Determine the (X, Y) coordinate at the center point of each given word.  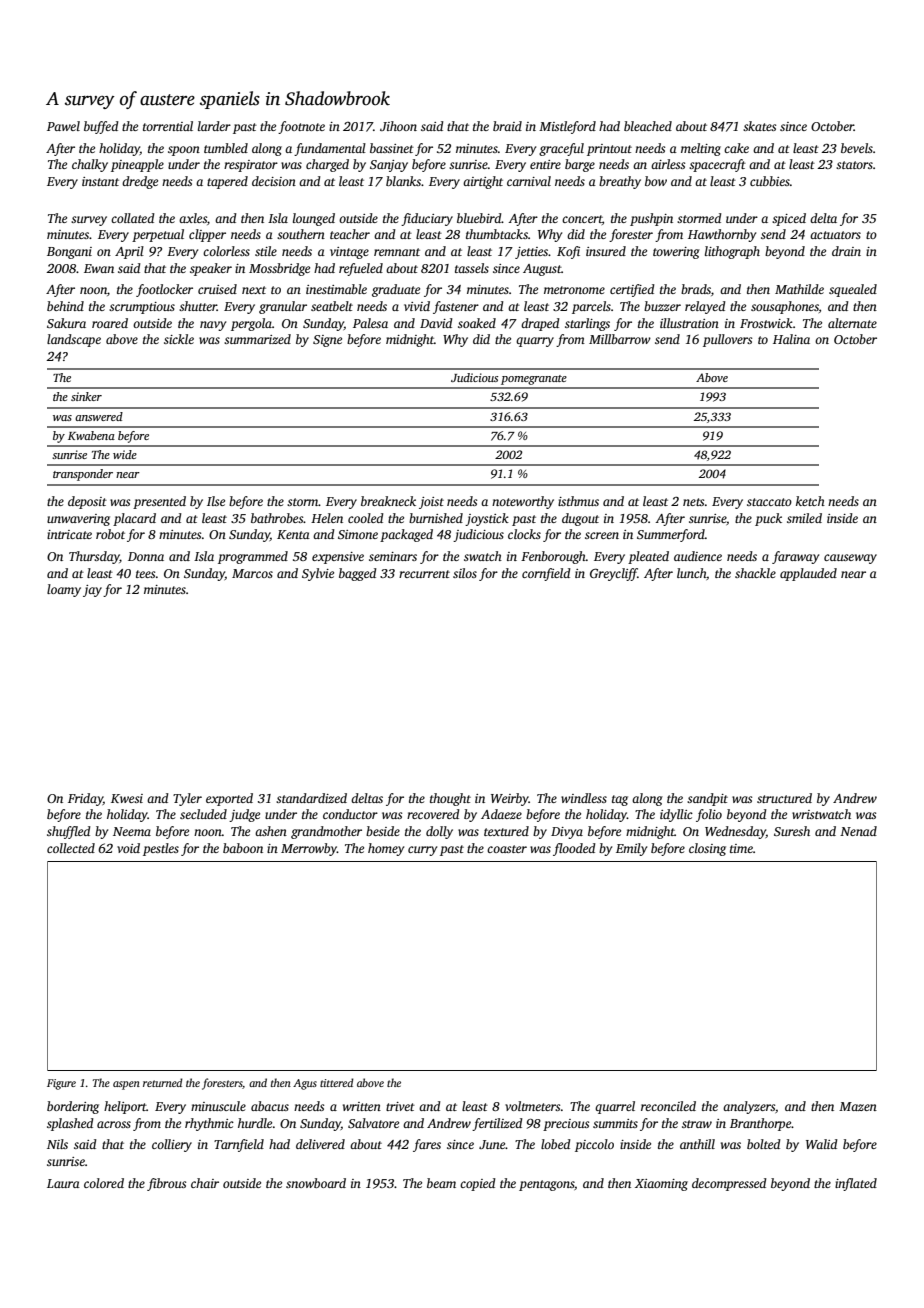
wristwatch (821, 814)
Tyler (187, 799)
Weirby (510, 799)
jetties (531, 253)
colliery (172, 1145)
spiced (789, 219)
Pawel (63, 126)
